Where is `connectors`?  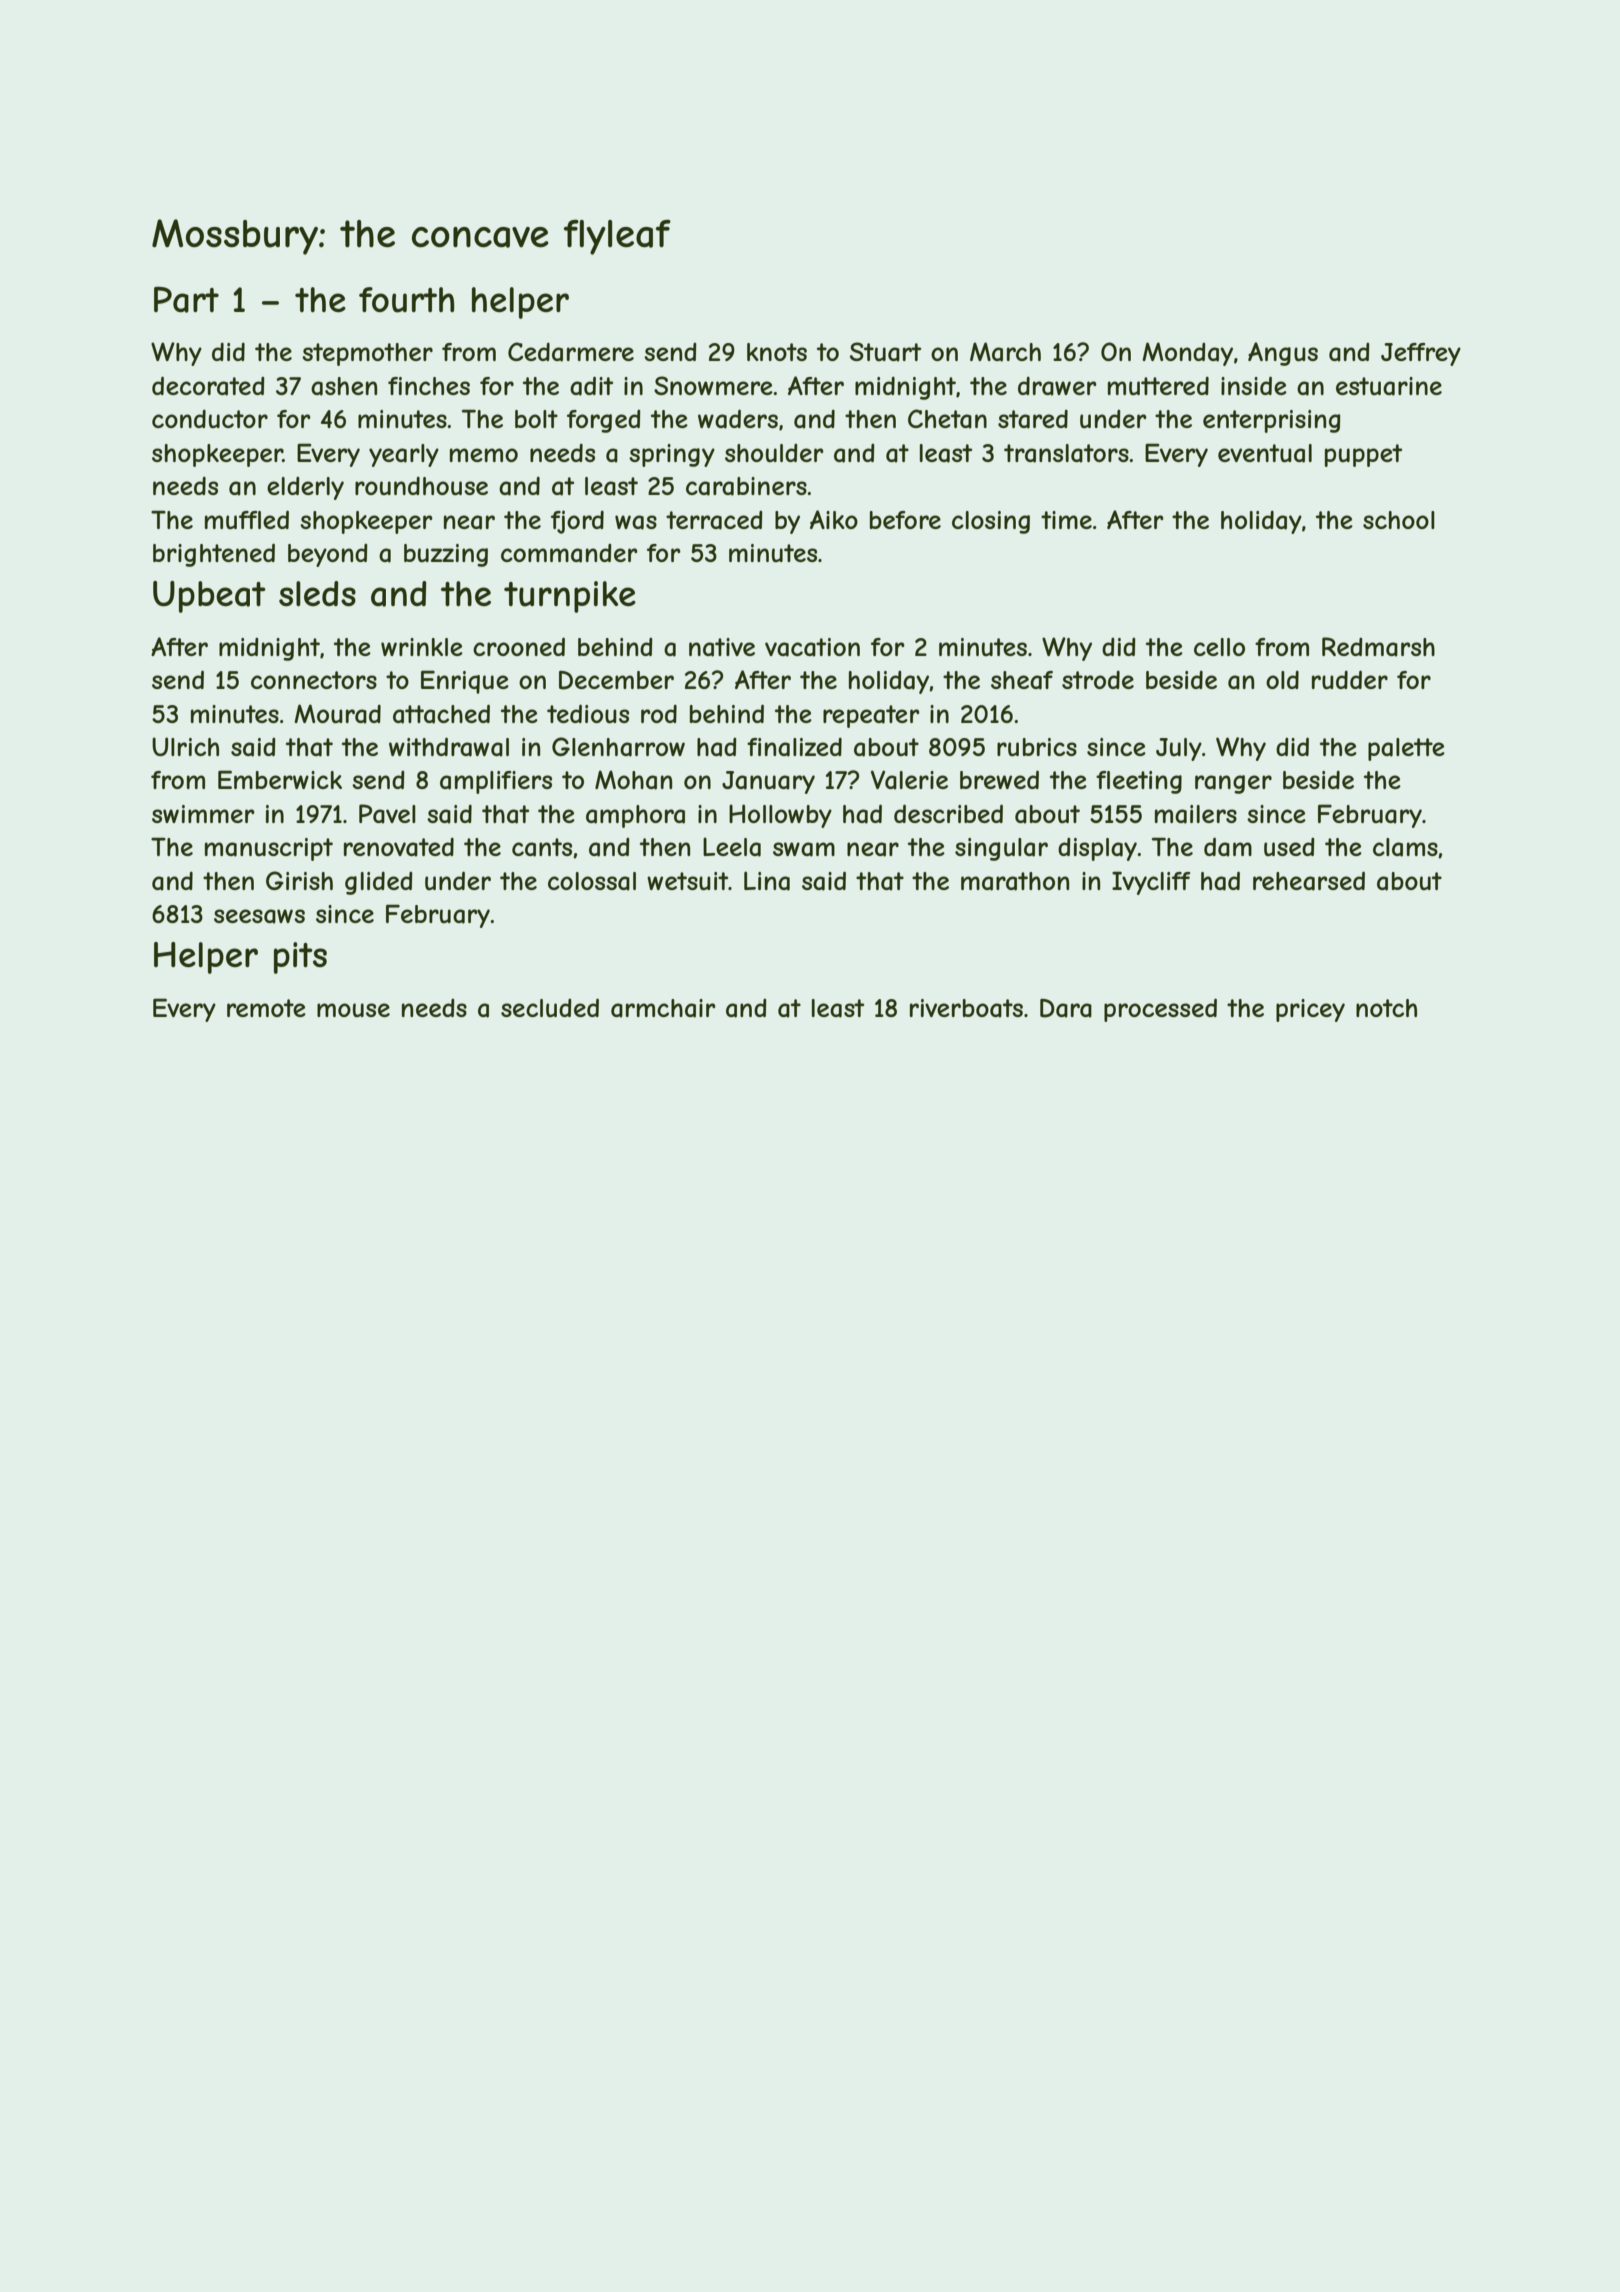
connectors is located at coordinates (314, 680).
